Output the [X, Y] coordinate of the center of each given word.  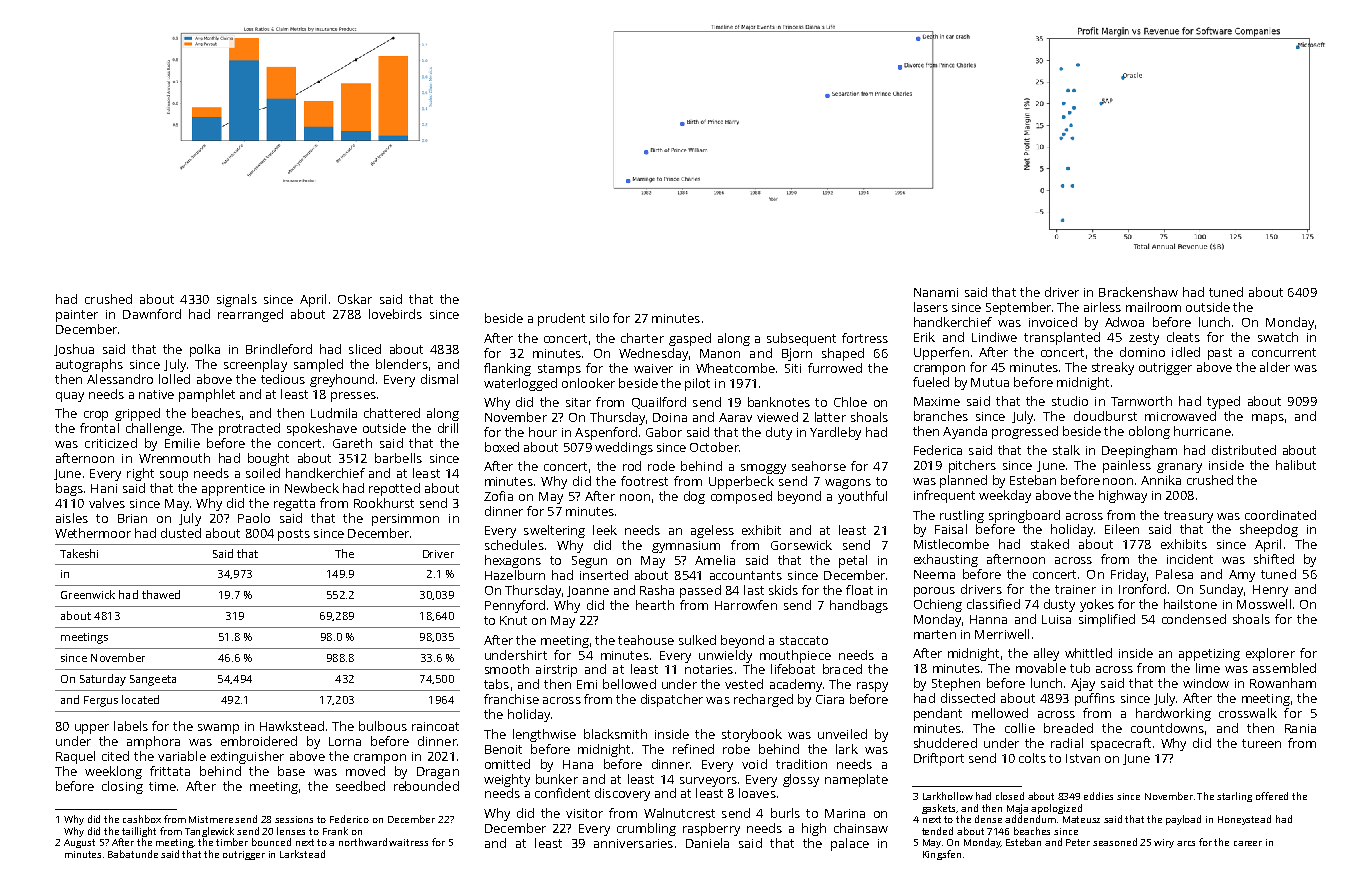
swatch [1278, 337]
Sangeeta [153, 680]
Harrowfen [746, 605]
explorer [1270, 654]
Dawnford [152, 314]
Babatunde [133, 854]
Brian [132, 518]
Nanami [936, 292]
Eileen [1122, 529]
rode [661, 466]
